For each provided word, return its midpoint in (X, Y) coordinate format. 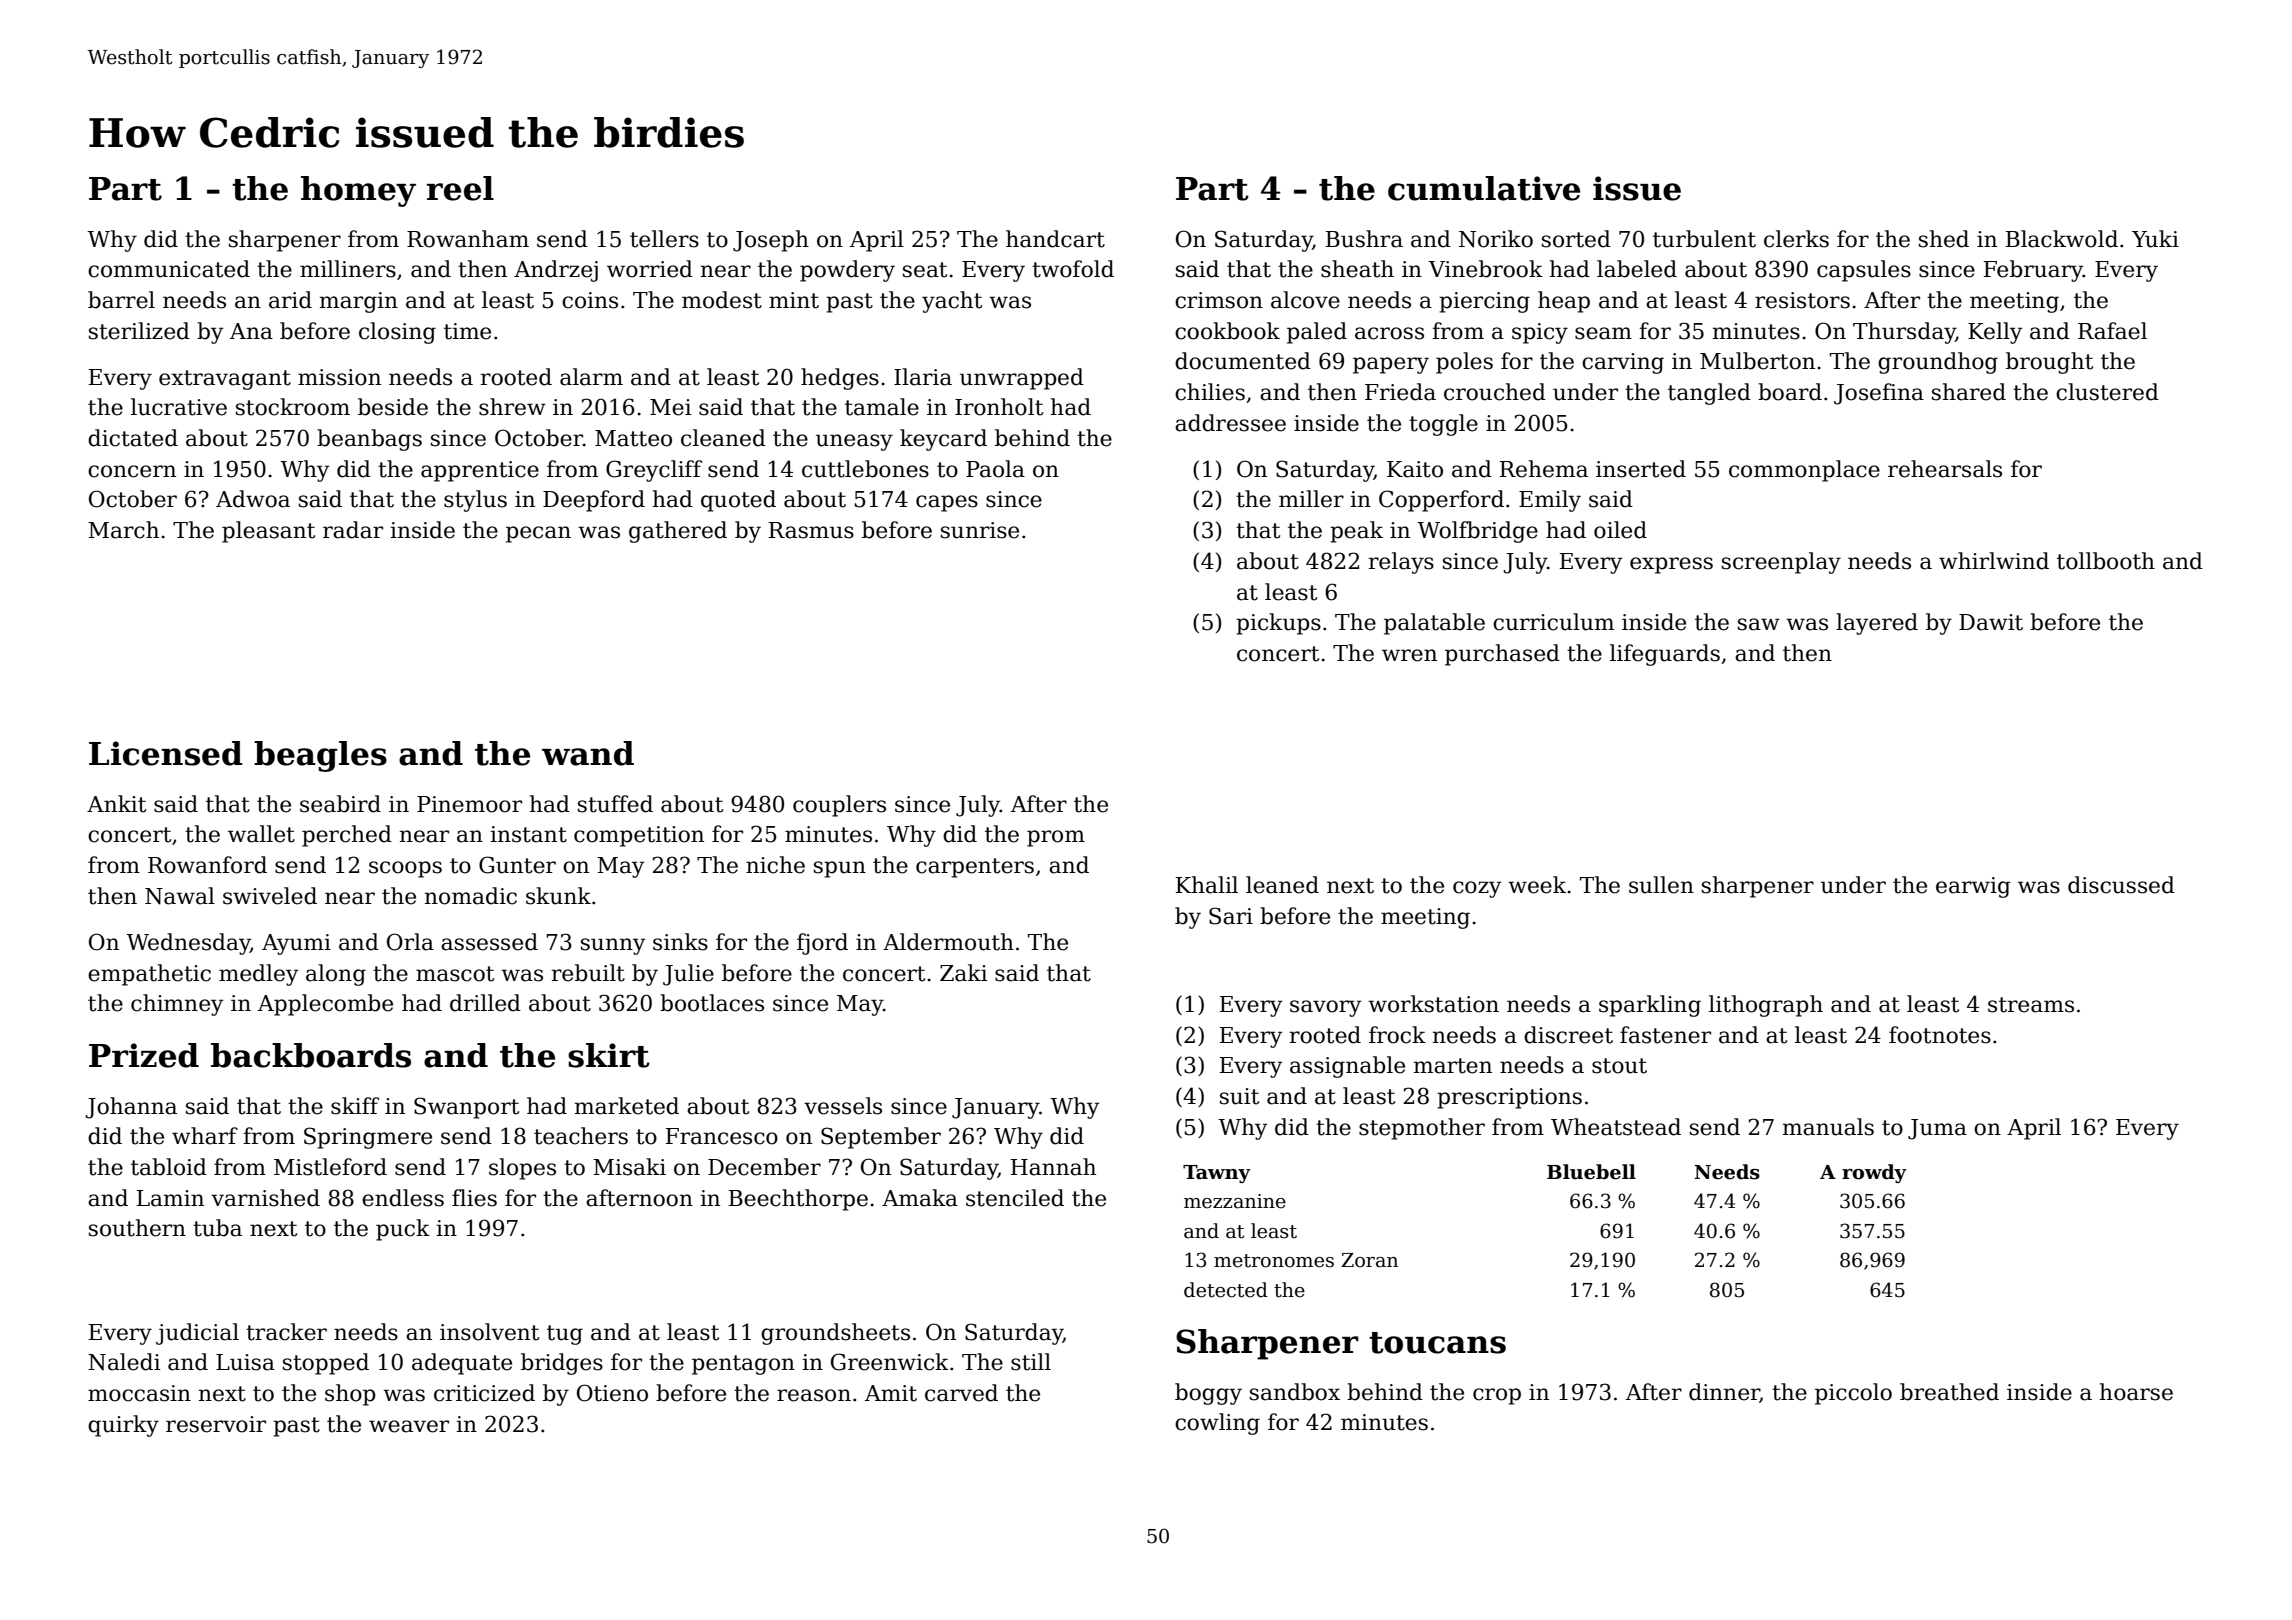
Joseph (771, 241)
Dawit (1991, 622)
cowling (1217, 1424)
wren (1409, 655)
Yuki (2155, 239)
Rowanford (207, 865)
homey (358, 191)
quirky (123, 1426)
